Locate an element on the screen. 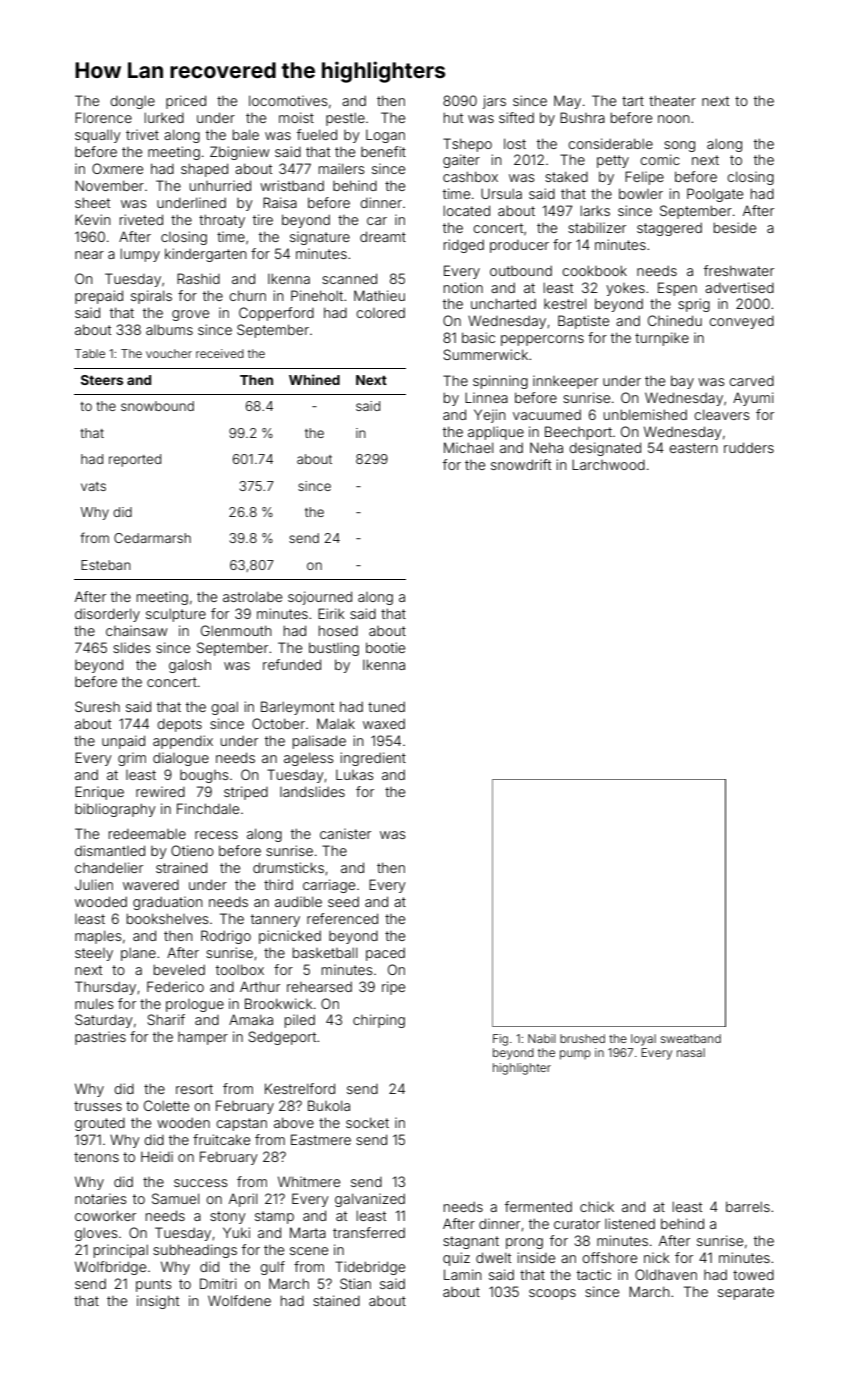  scoops is located at coordinates (552, 1294).
